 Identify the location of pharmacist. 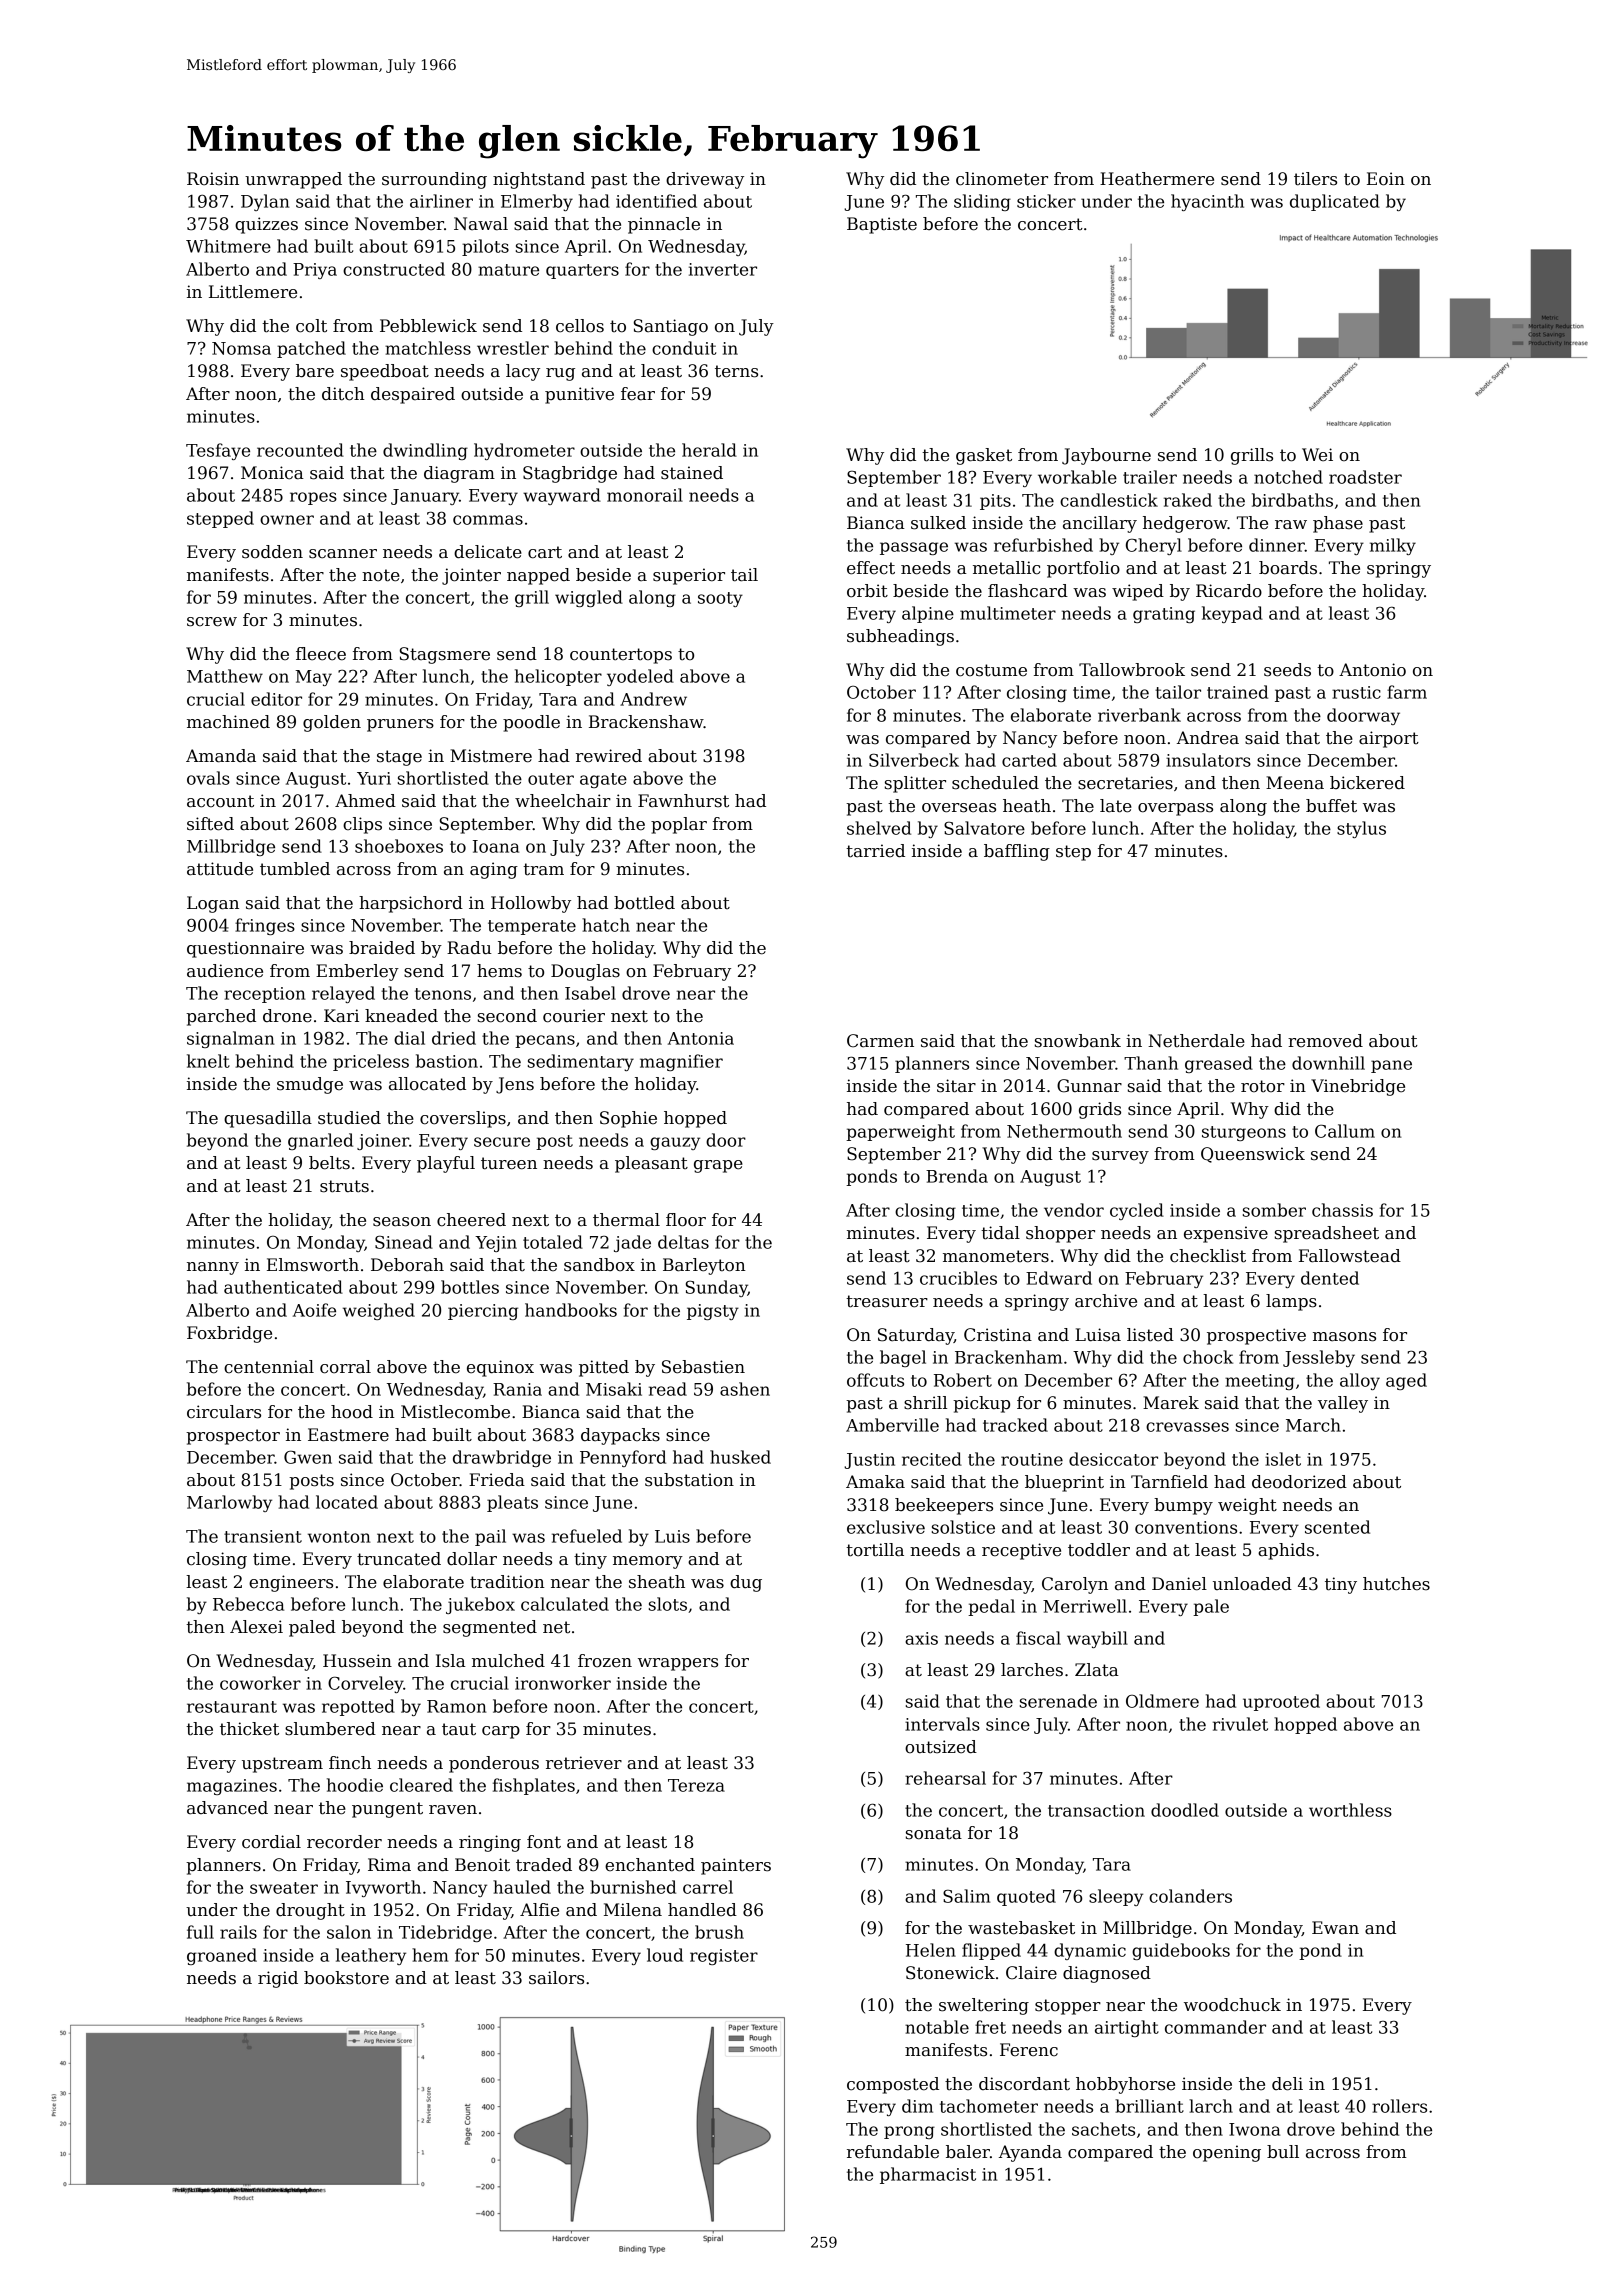
(928, 2175).
